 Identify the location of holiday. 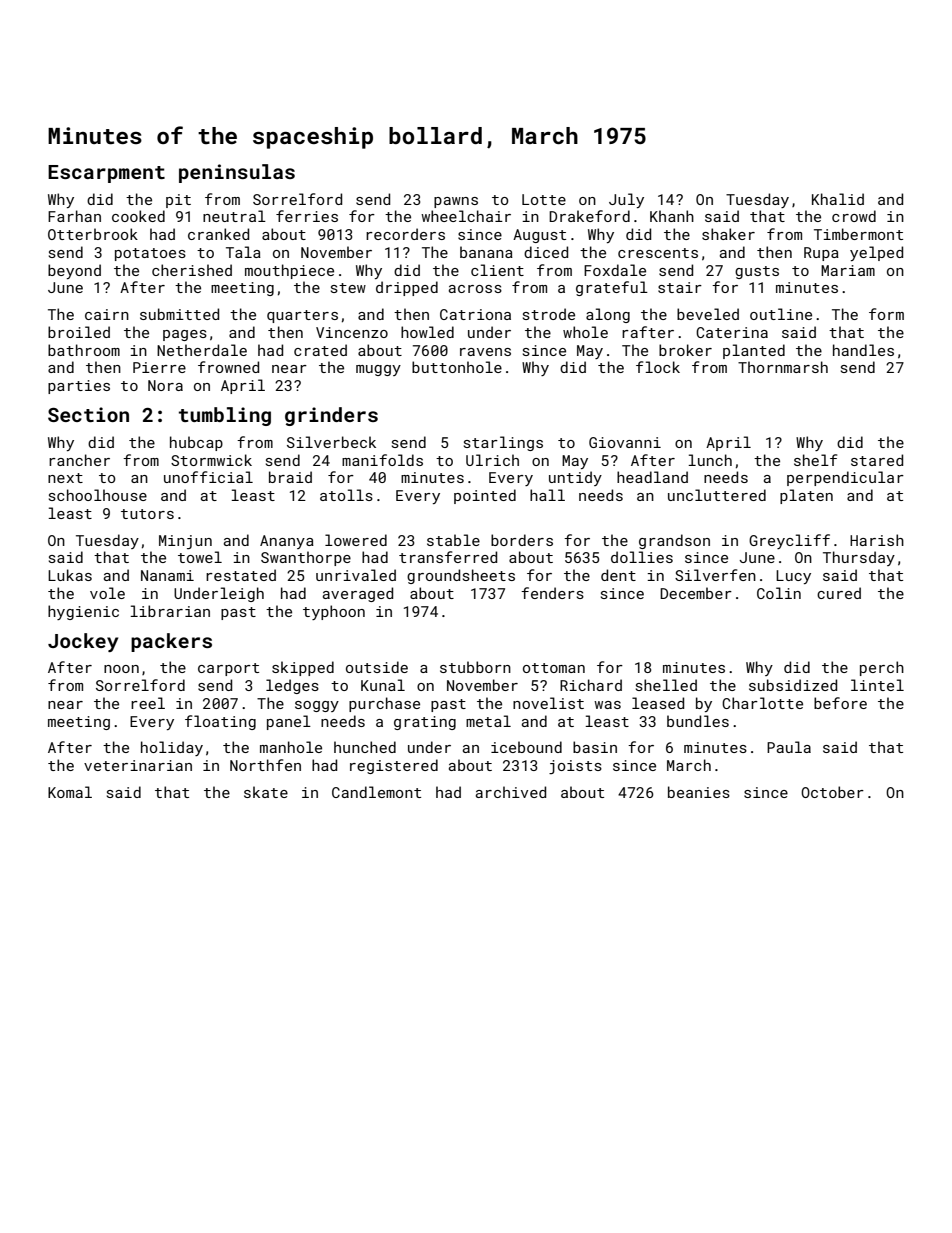
(172, 748).
